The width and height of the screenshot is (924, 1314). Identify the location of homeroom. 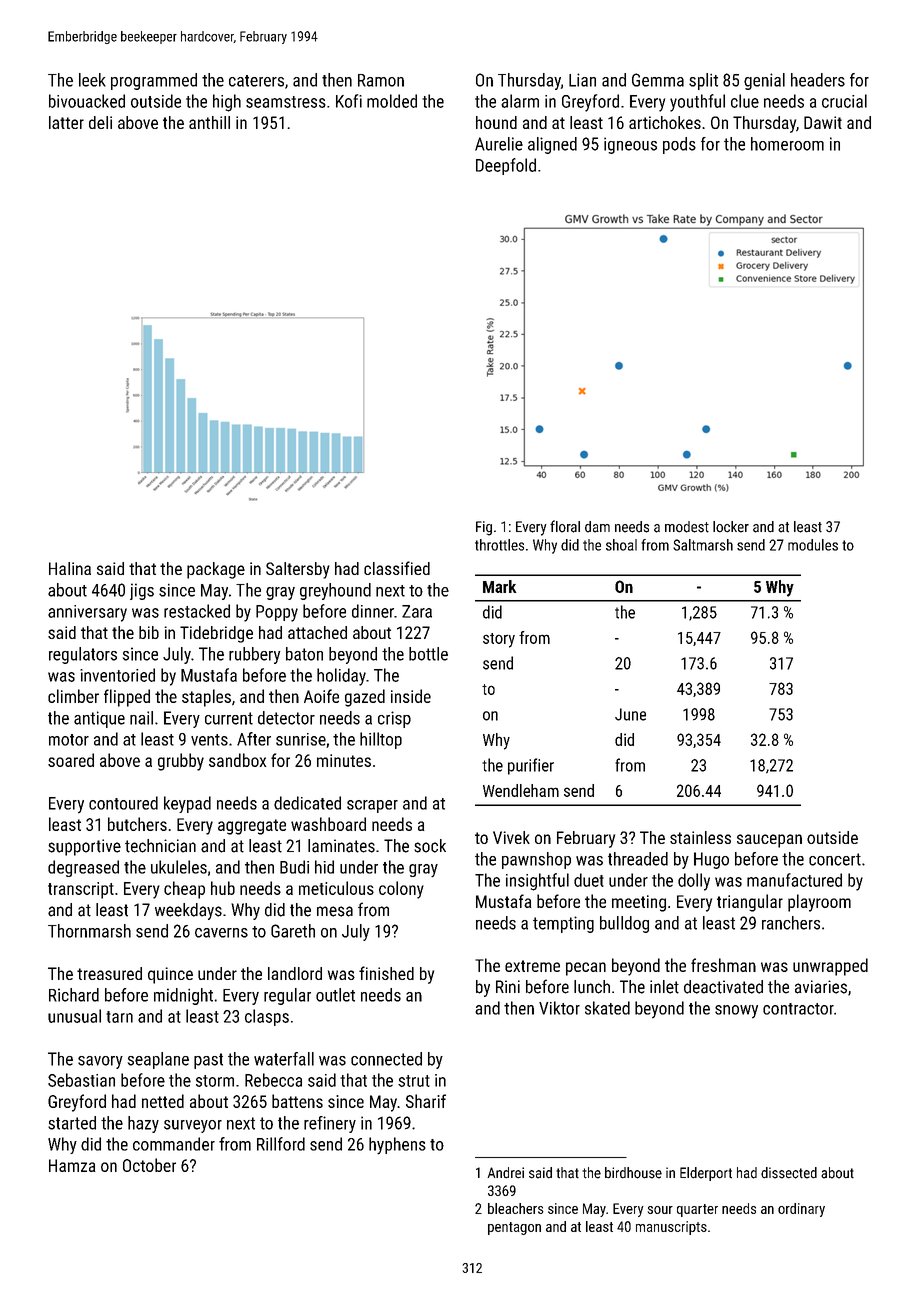
(787, 144).
